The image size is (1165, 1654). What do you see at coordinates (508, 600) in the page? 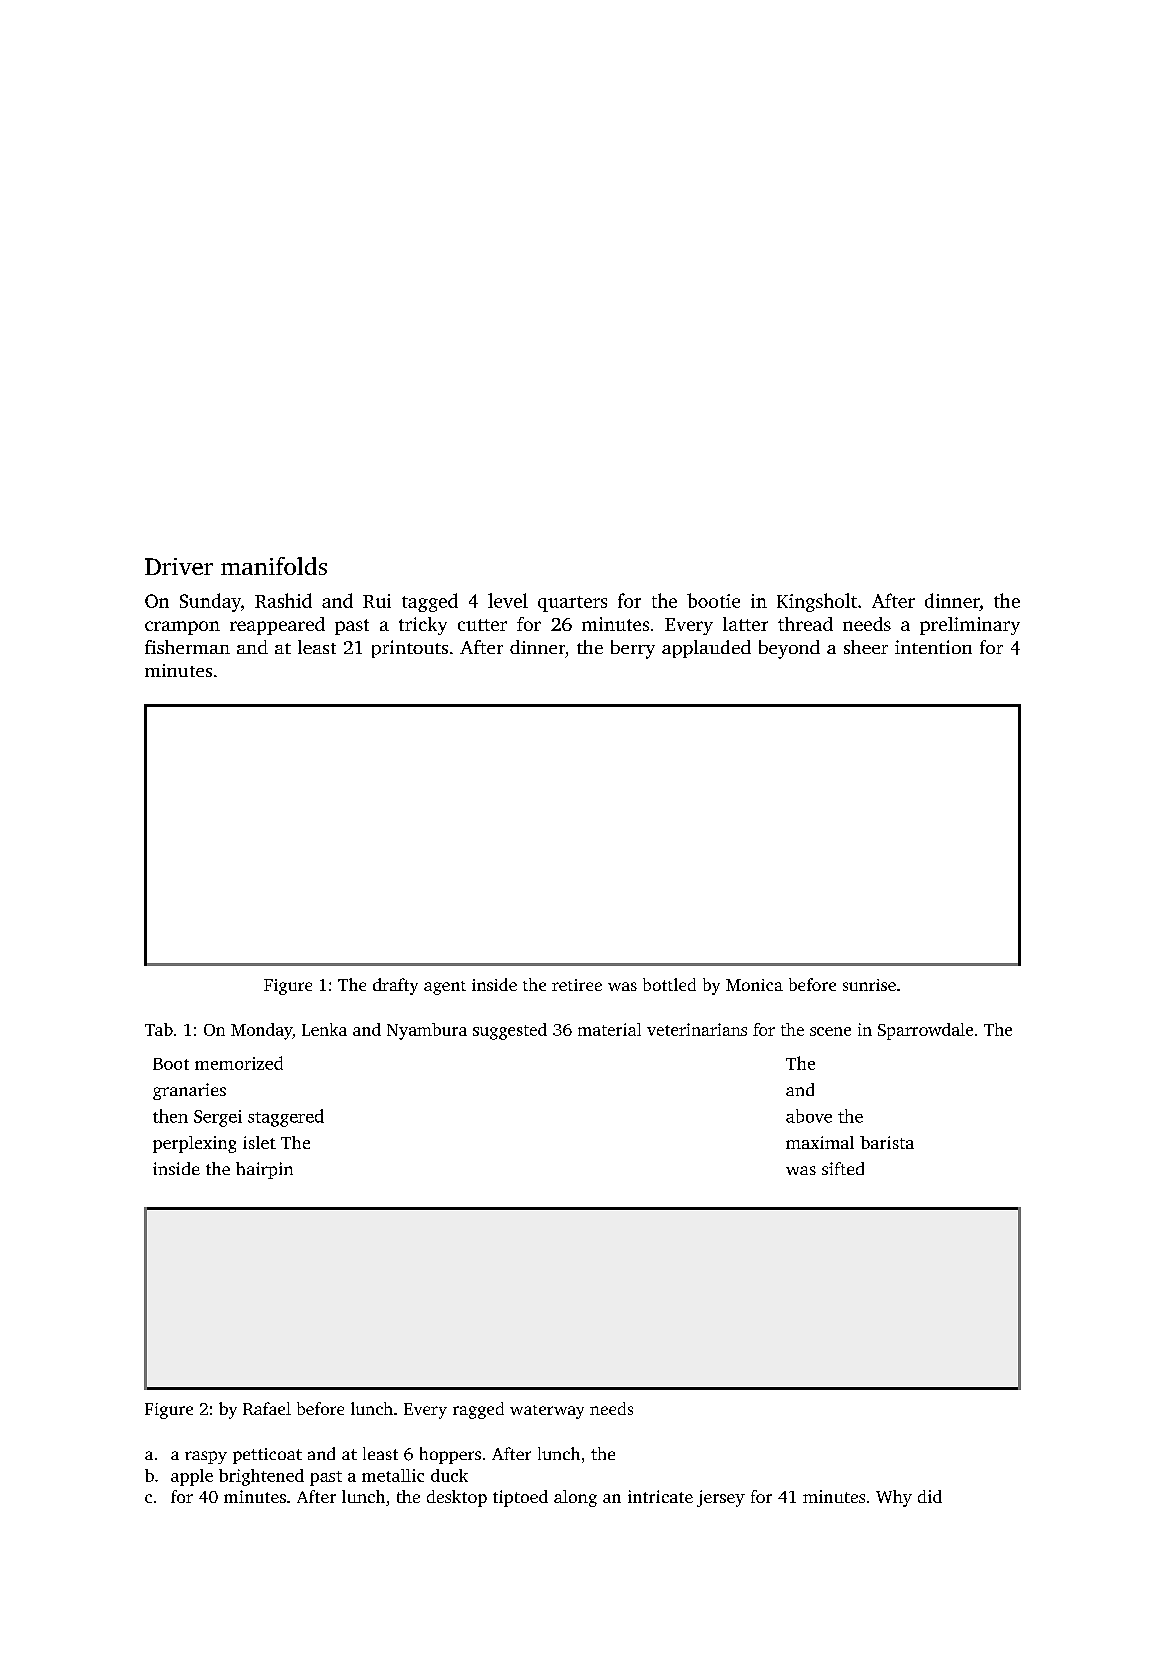
I see `level` at bounding box center [508, 600].
